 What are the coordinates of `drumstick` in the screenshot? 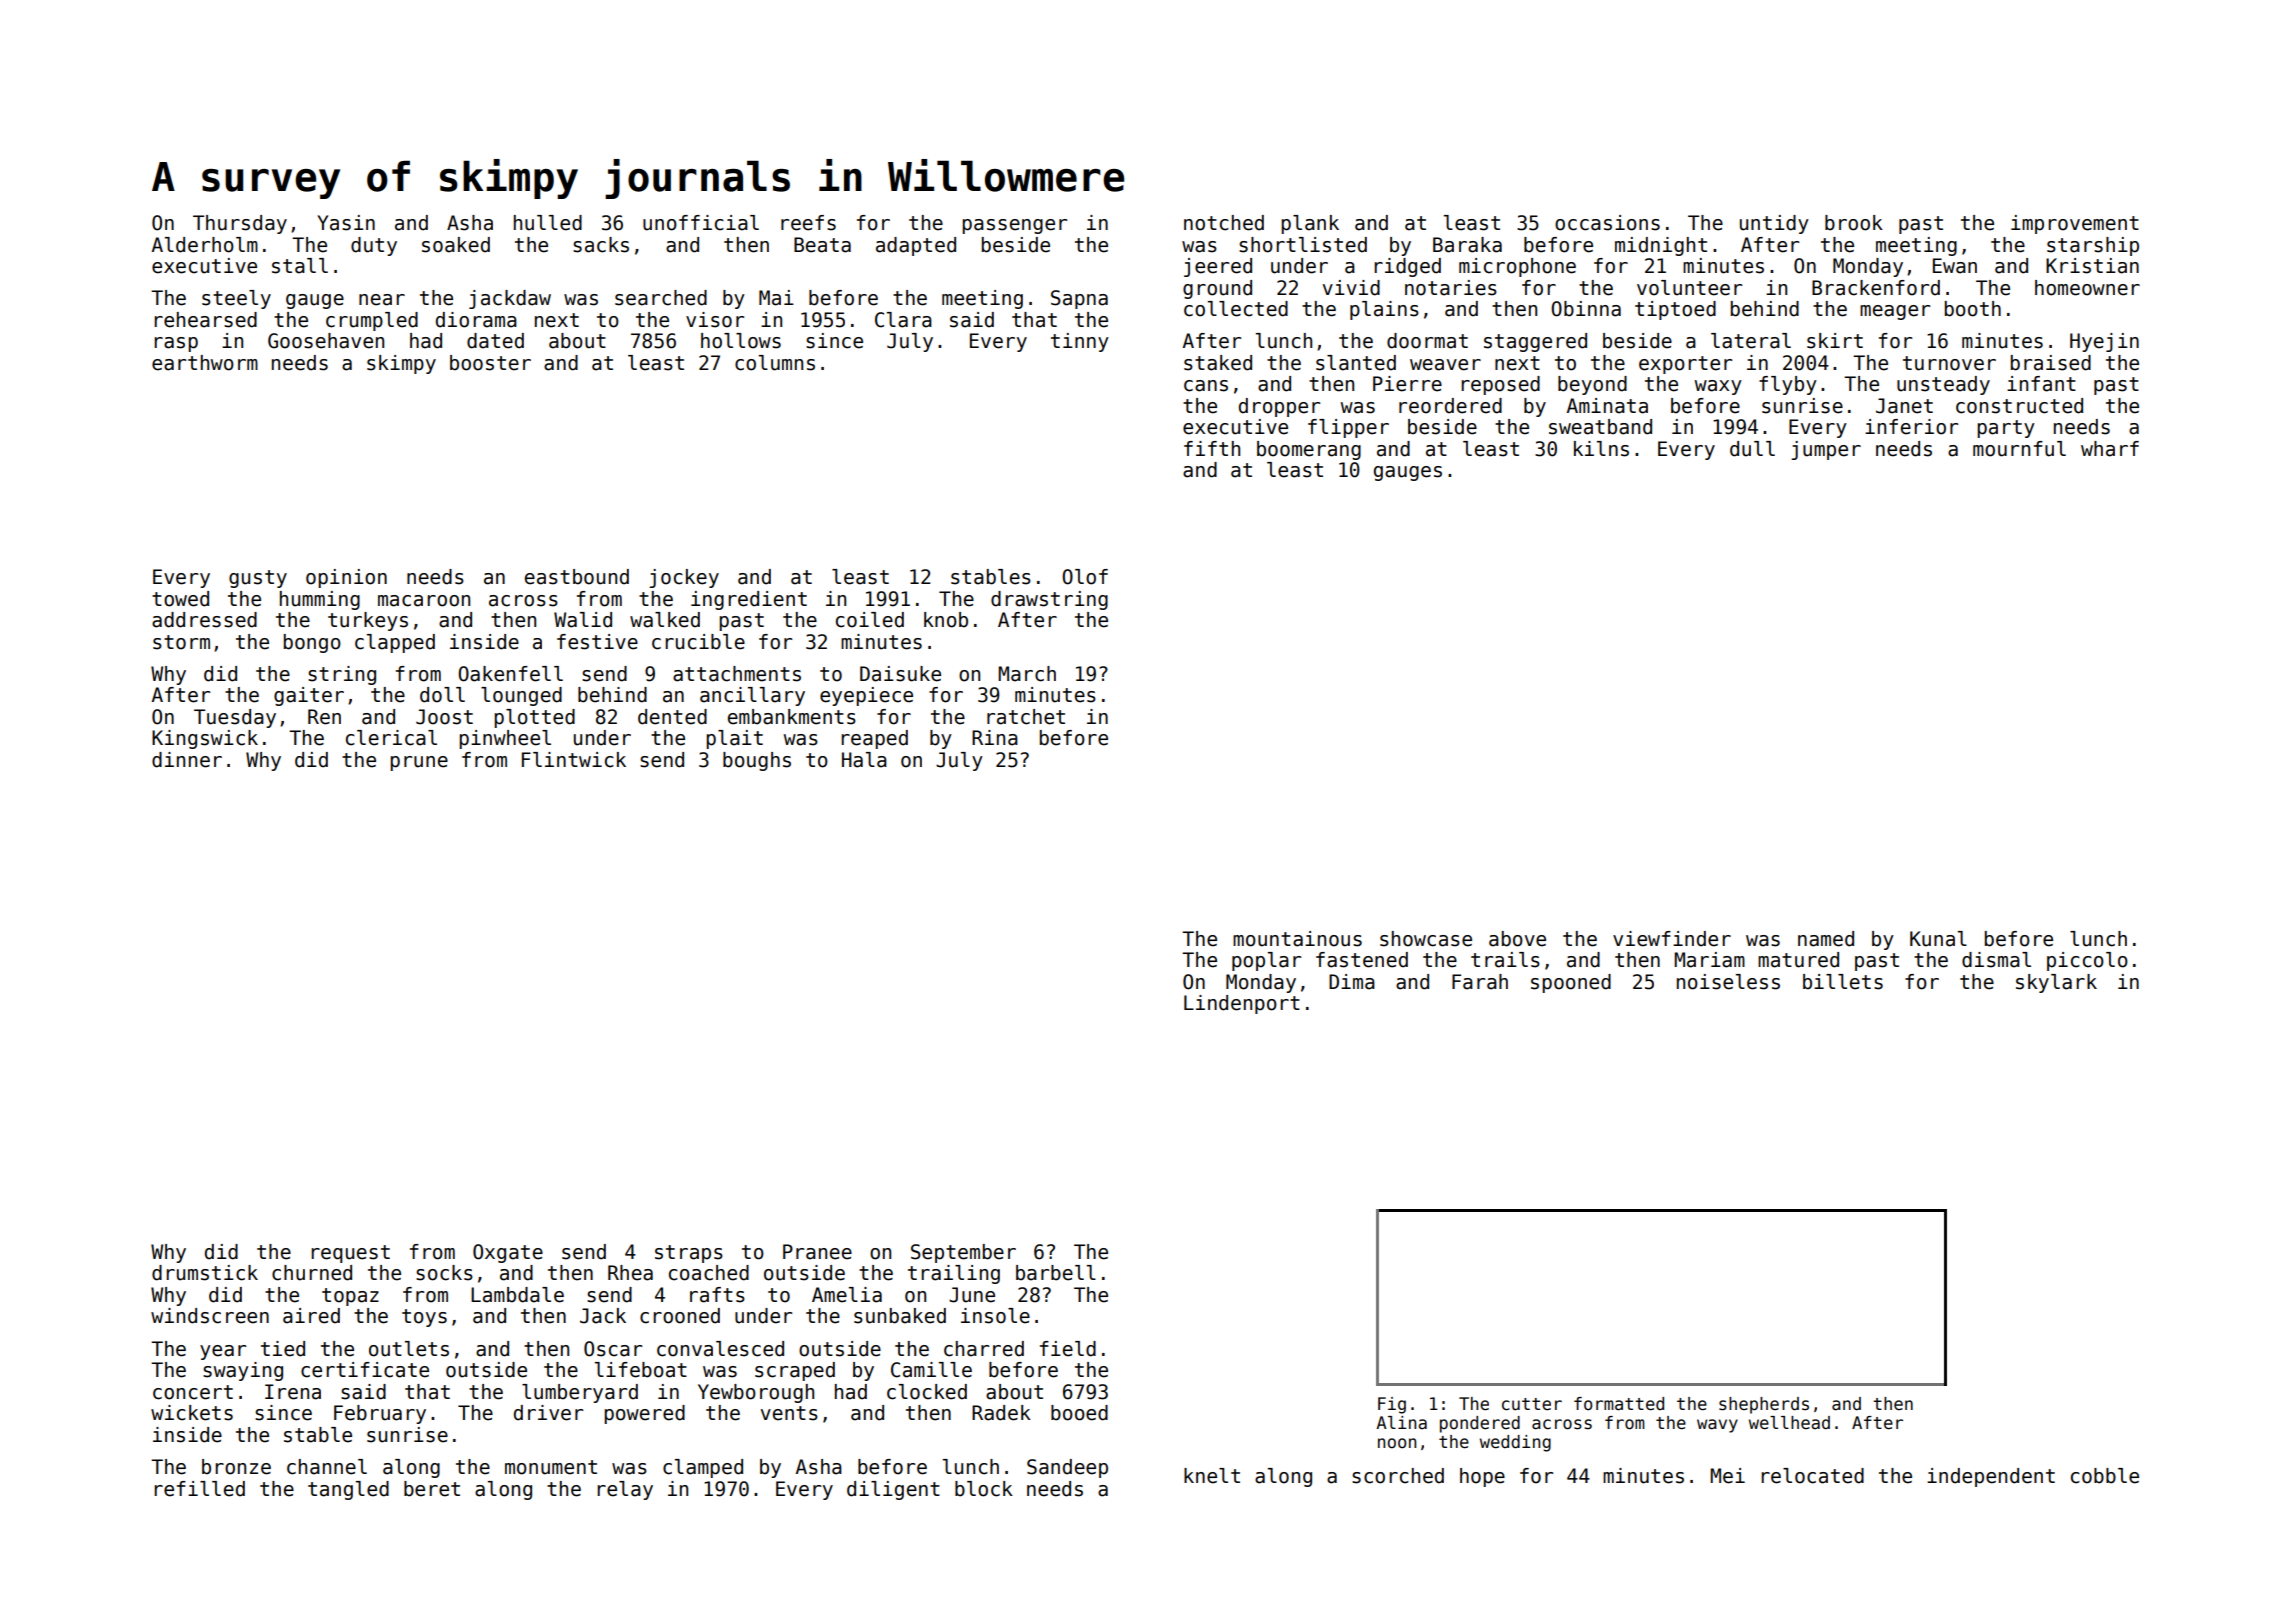 It's located at (205, 1273).
